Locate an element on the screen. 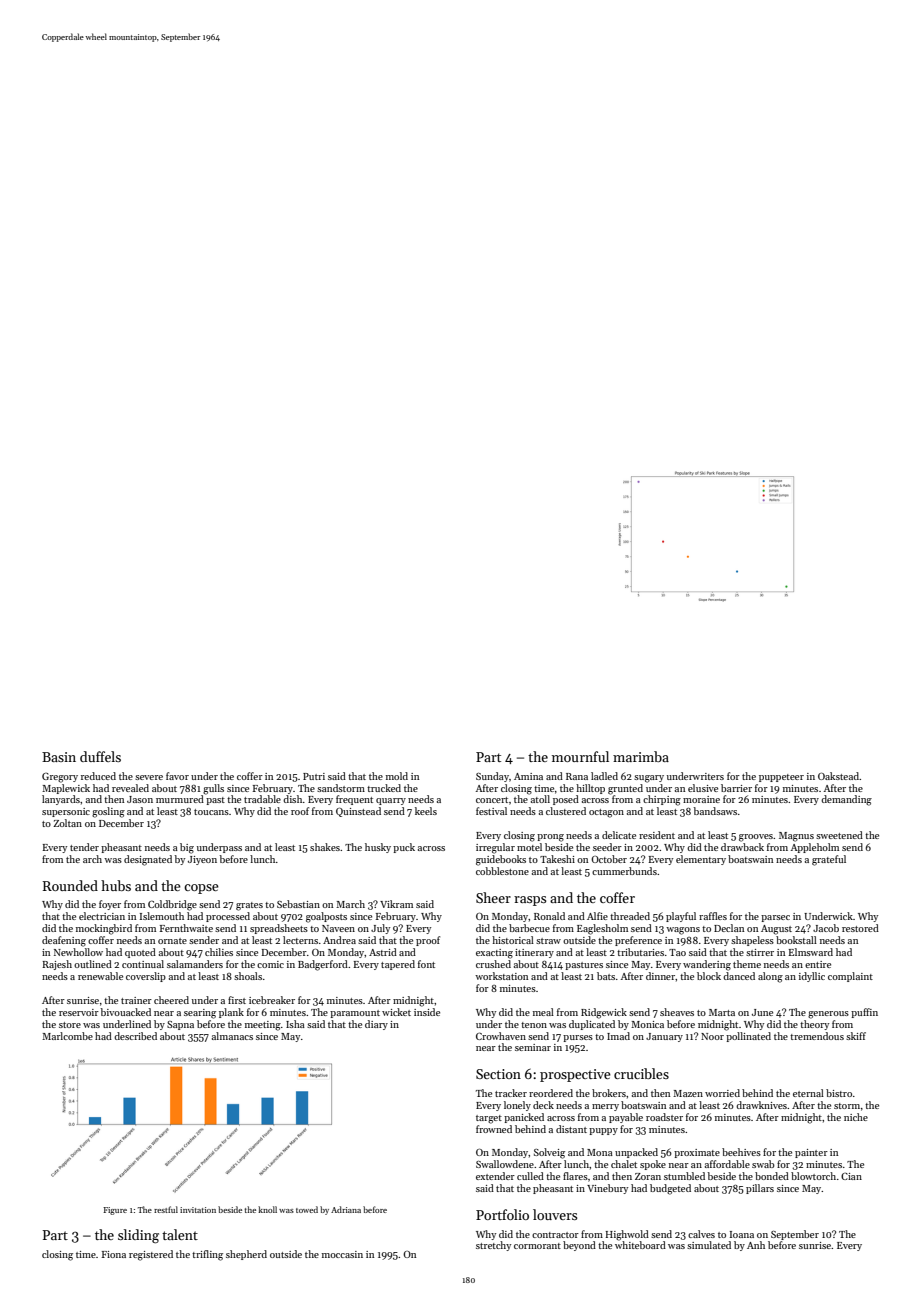 This screenshot has height=1308, width=924. salamanders is located at coordinates (195, 964).
